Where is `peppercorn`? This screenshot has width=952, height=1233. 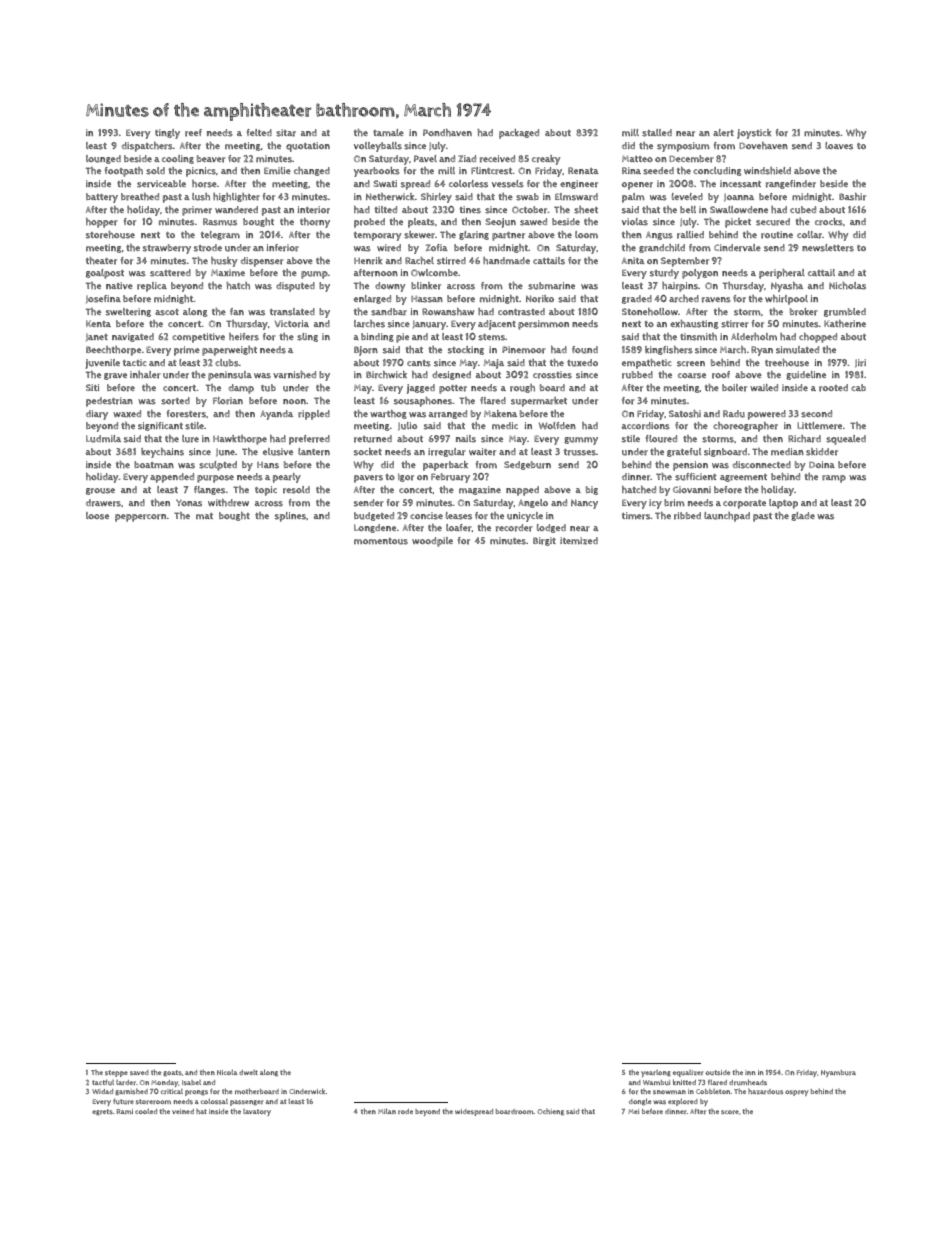 peppercorn is located at coordinates (140, 518).
